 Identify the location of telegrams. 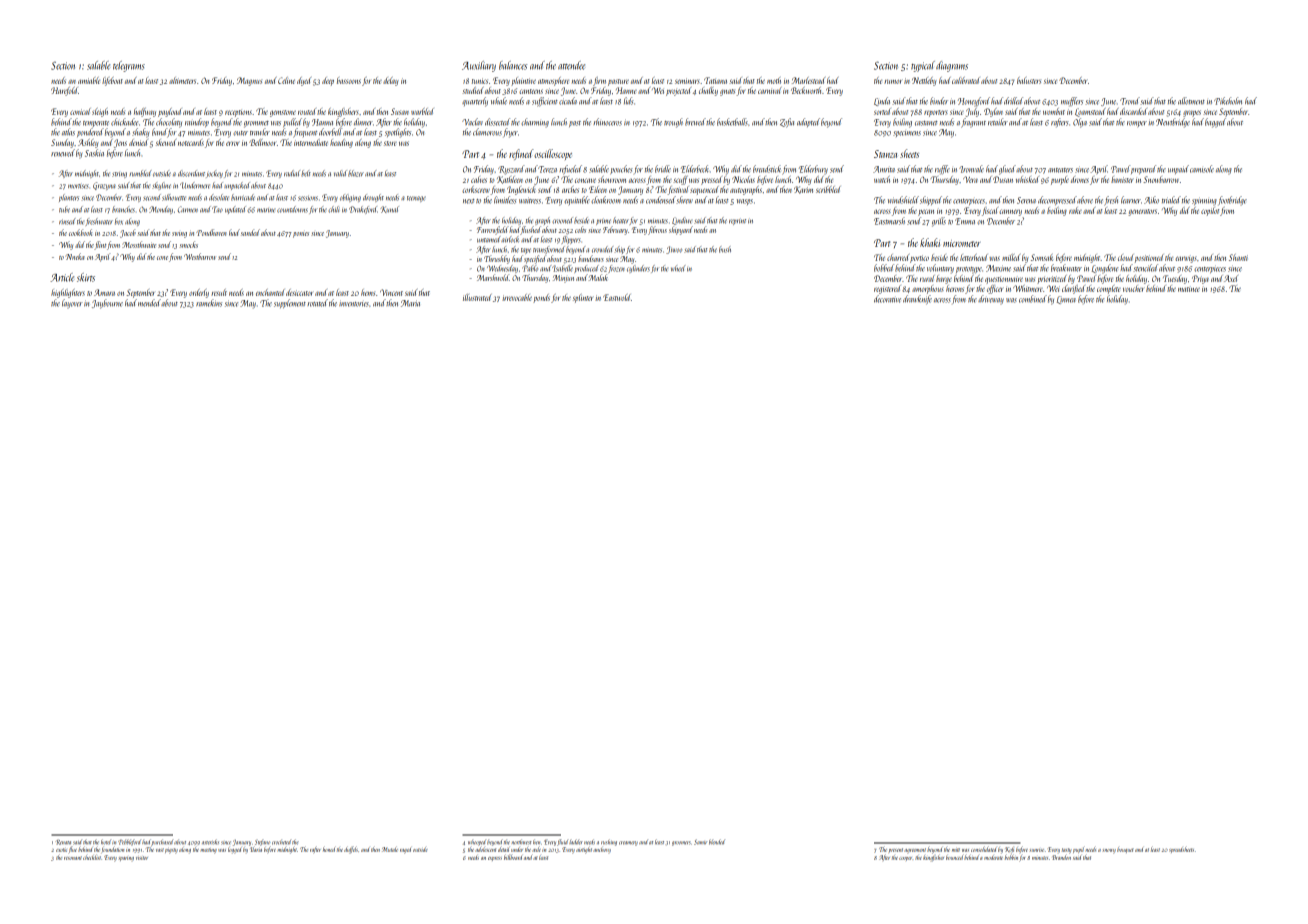
(129, 66).
